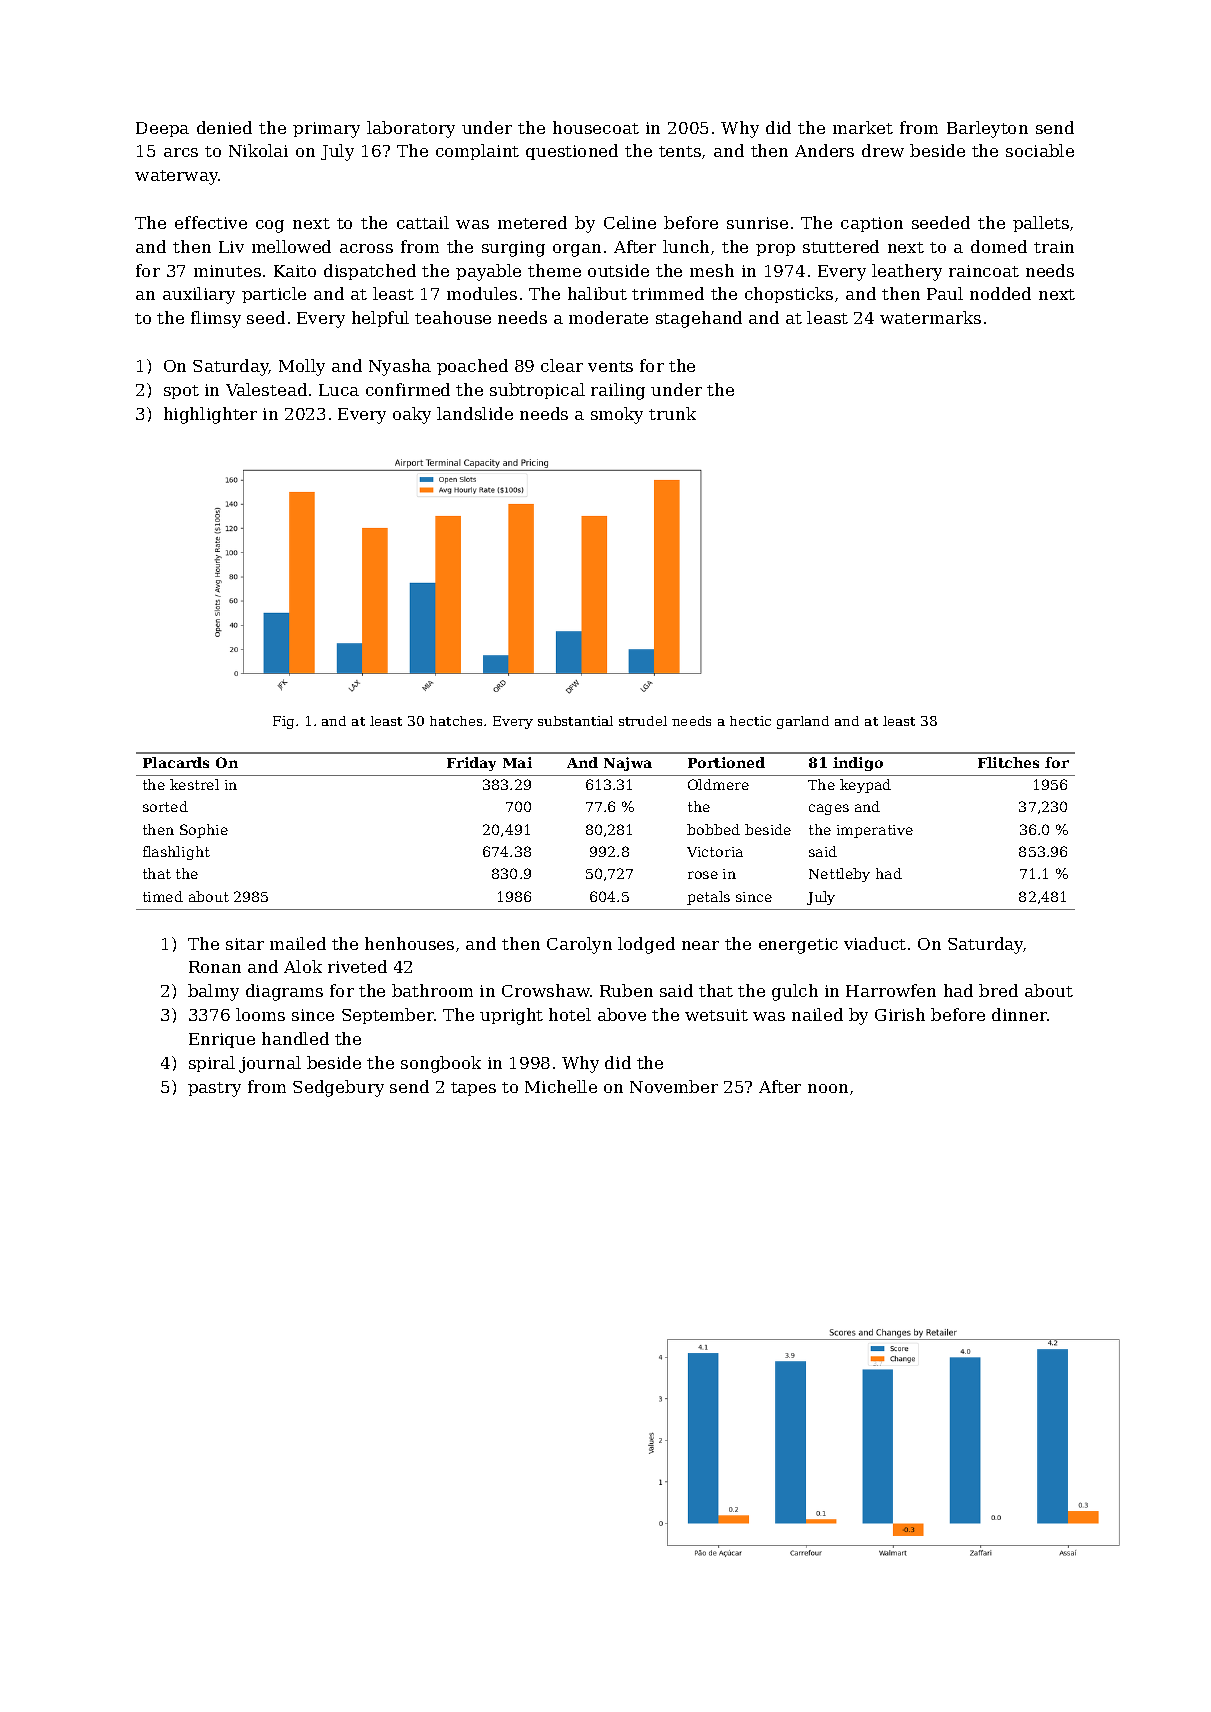 This screenshot has height=1712, width=1211. I want to click on highlighter, so click(210, 415).
